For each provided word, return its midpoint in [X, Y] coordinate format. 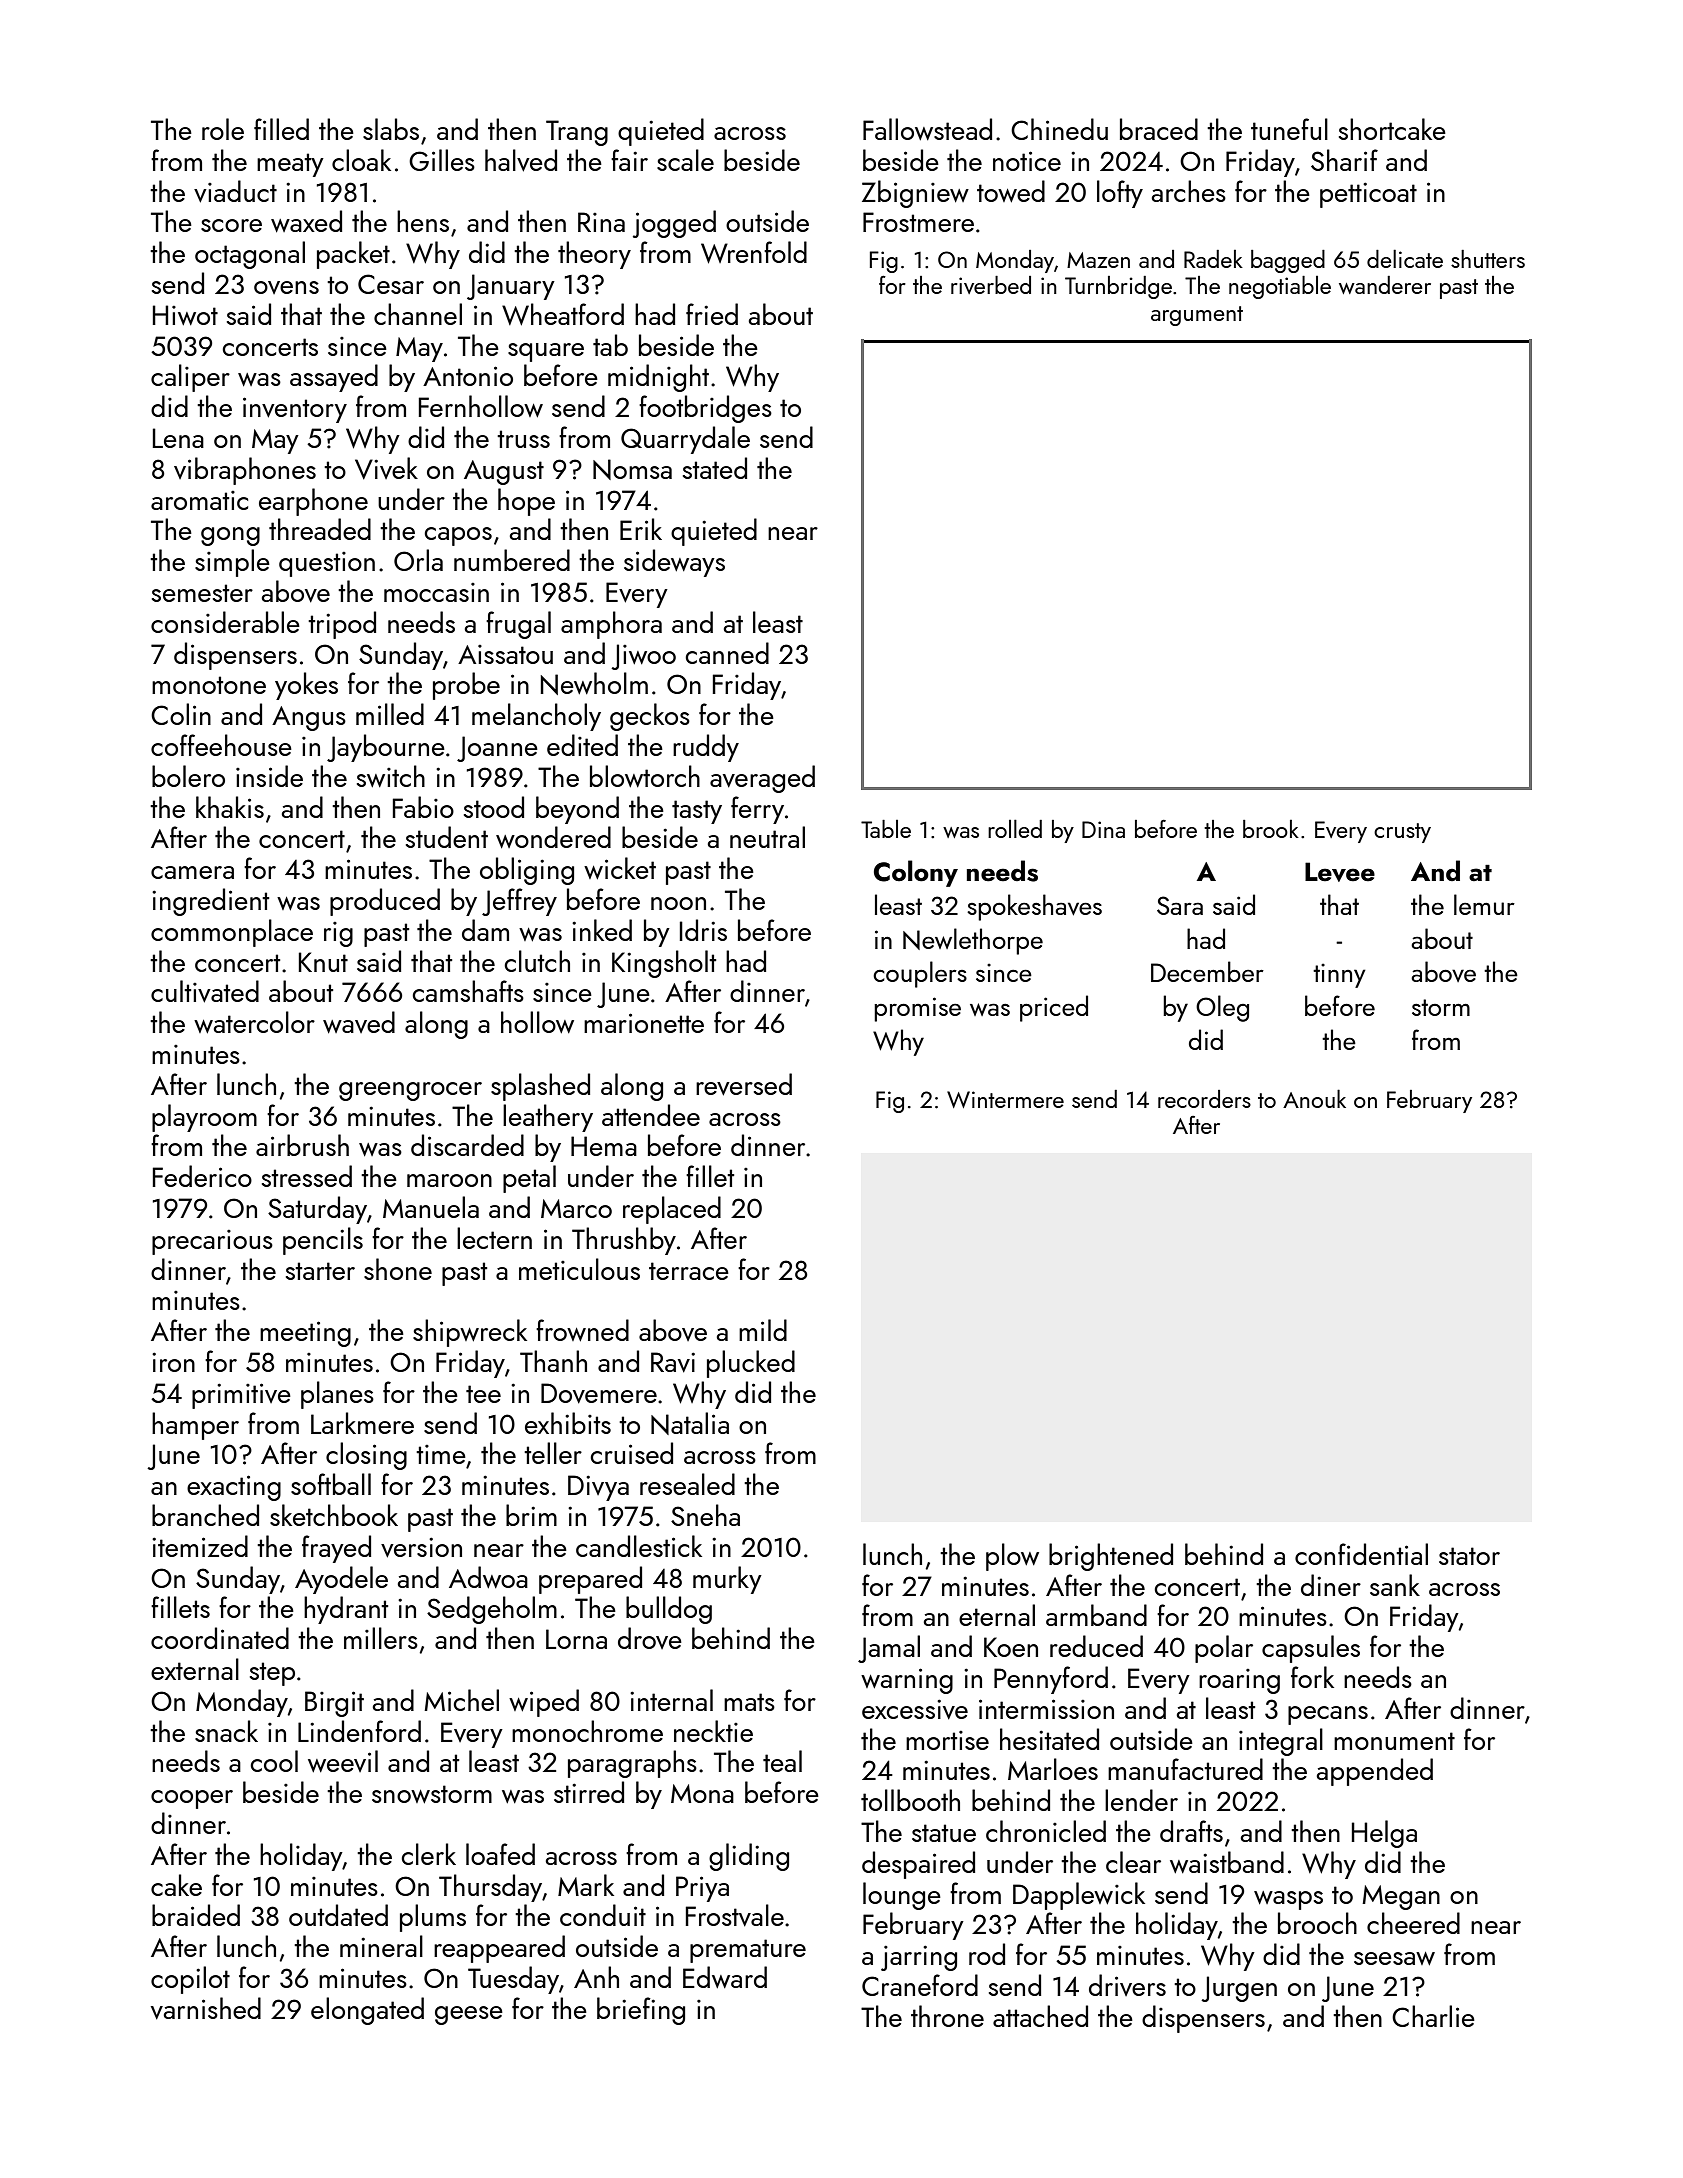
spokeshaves [1034, 907]
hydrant [346, 1610]
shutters [1488, 259]
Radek [1213, 259]
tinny [1339, 975]
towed [1011, 191]
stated [715, 468]
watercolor [254, 1022]
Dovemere [599, 1393]
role [223, 129]
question [327, 564]
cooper [192, 1799]
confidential [1361, 1554]
